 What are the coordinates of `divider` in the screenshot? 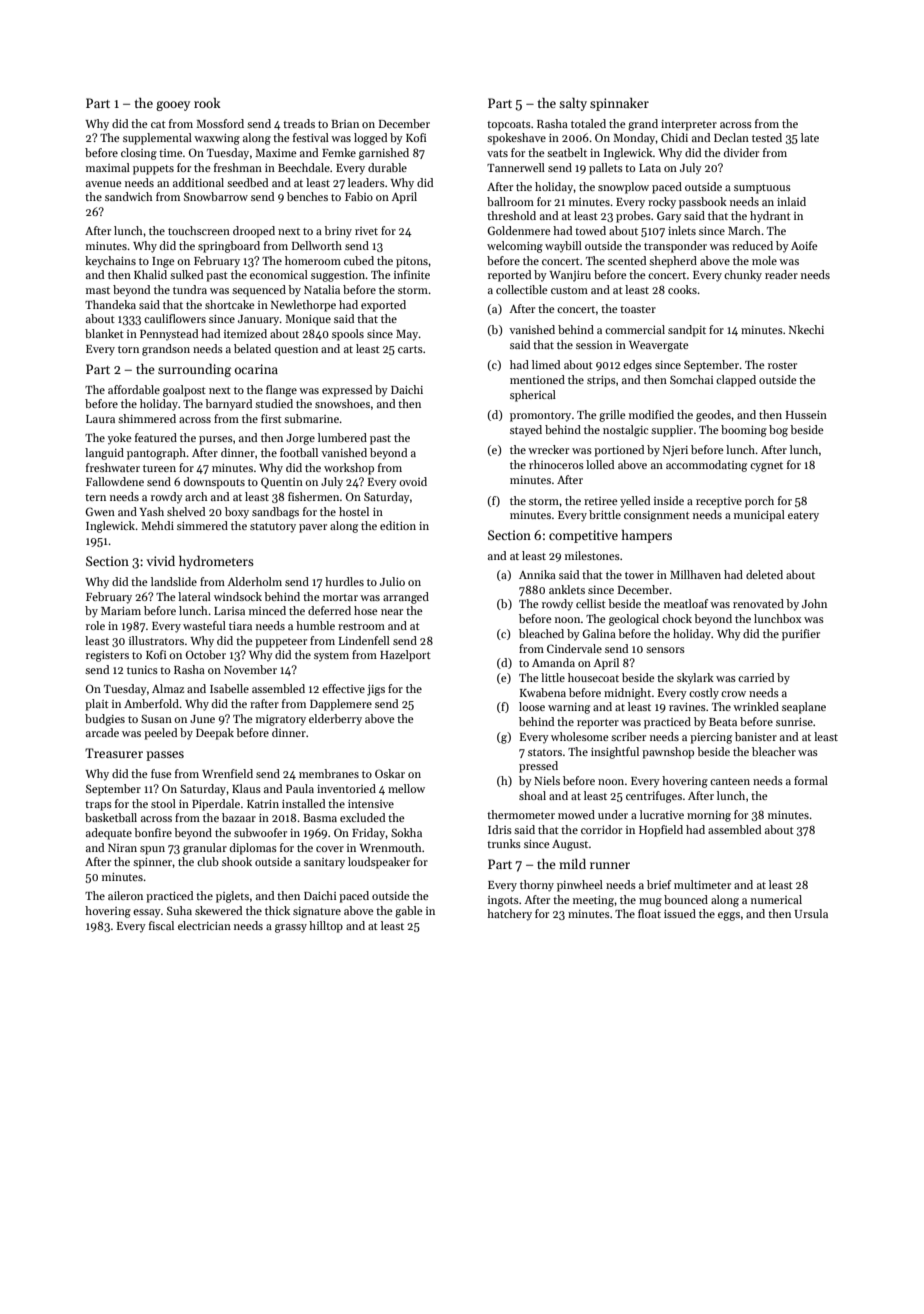 It's located at (741, 152).
